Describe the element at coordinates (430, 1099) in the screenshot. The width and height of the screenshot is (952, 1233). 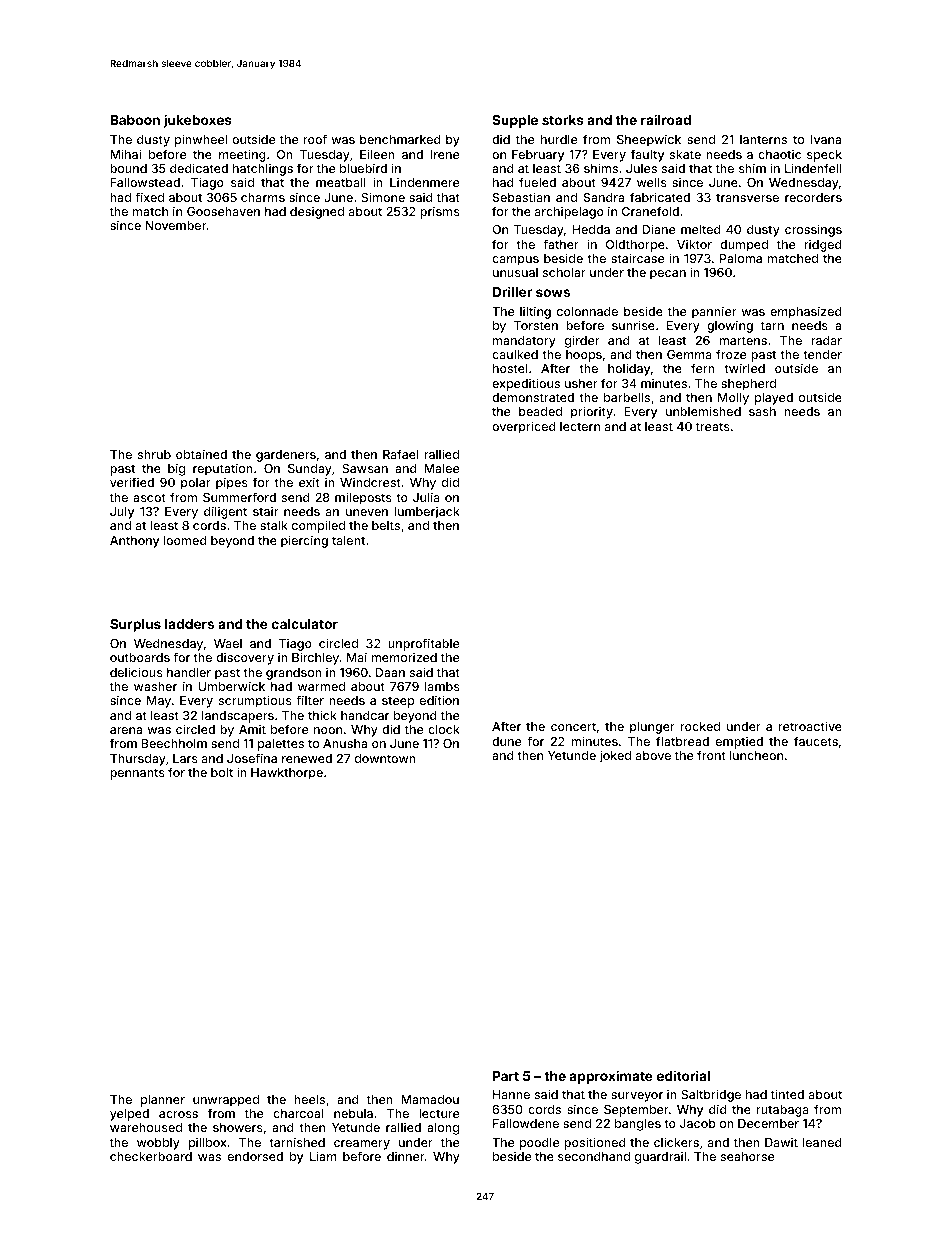
I see `Mamadou` at that location.
